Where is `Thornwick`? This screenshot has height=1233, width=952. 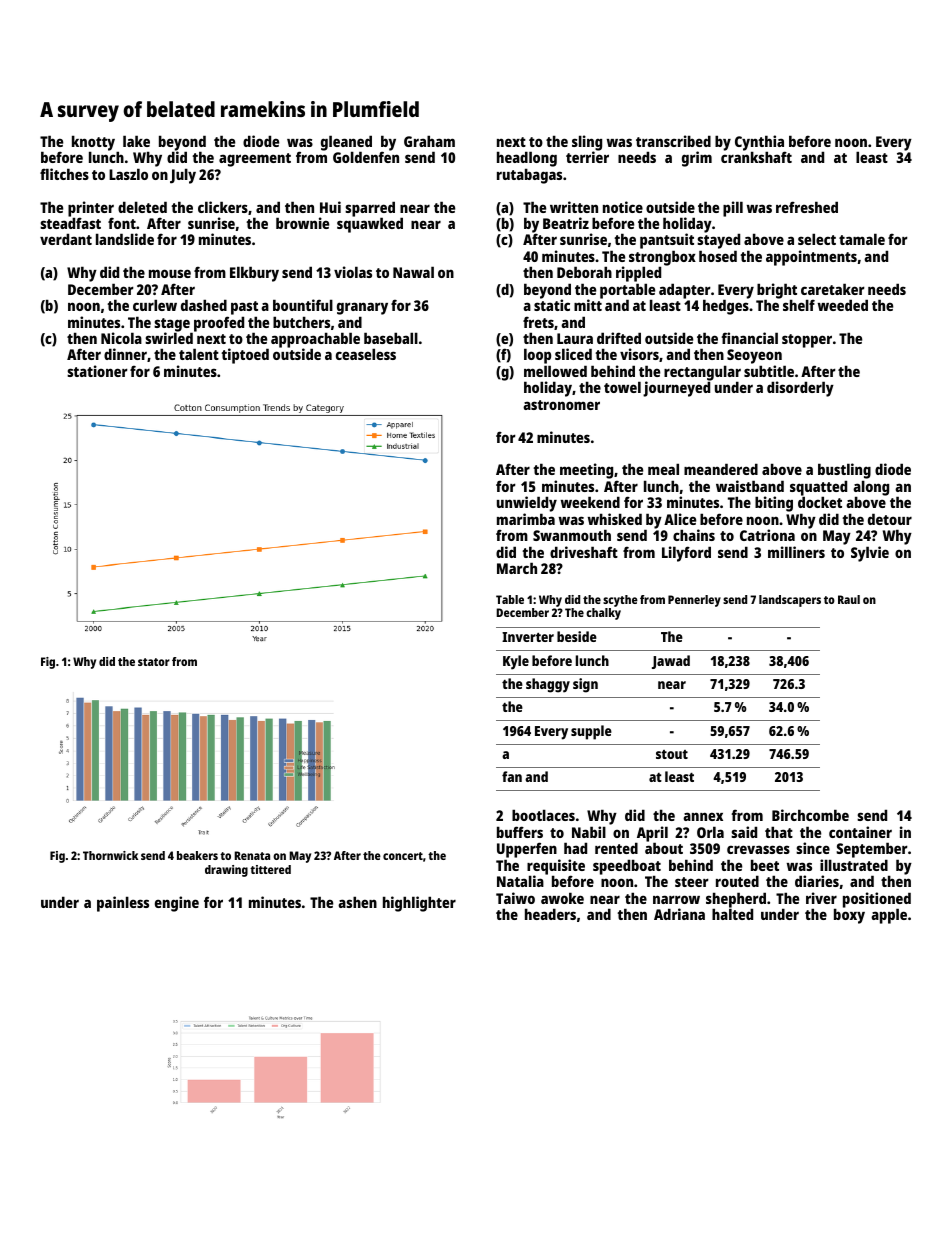
Thornwick is located at coordinates (110, 855).
